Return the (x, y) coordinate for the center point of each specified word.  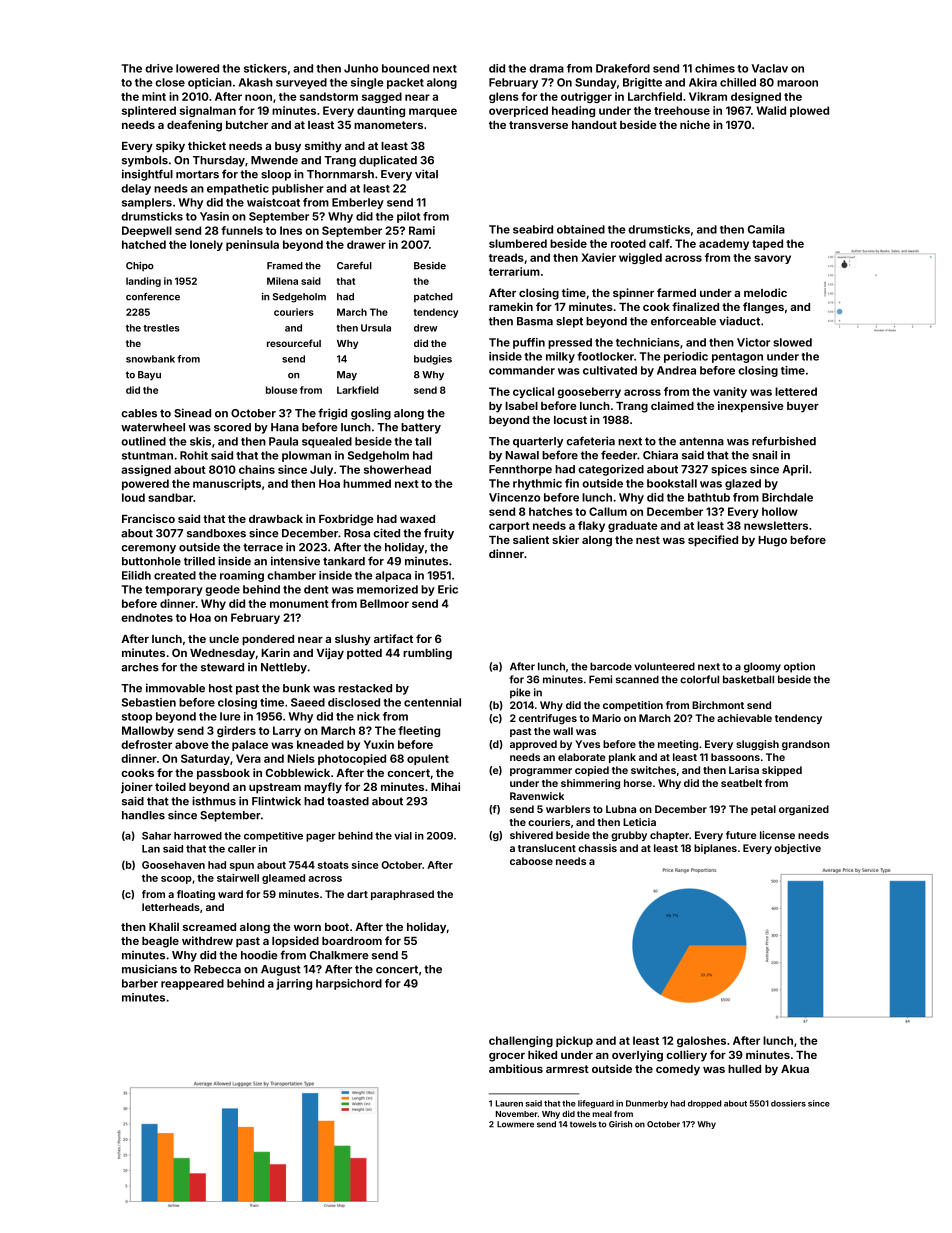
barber (140, 983)
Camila (766, 229)
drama (546, 68)
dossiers (788, 1103)
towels (583, 1124)
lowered (197, 68)
